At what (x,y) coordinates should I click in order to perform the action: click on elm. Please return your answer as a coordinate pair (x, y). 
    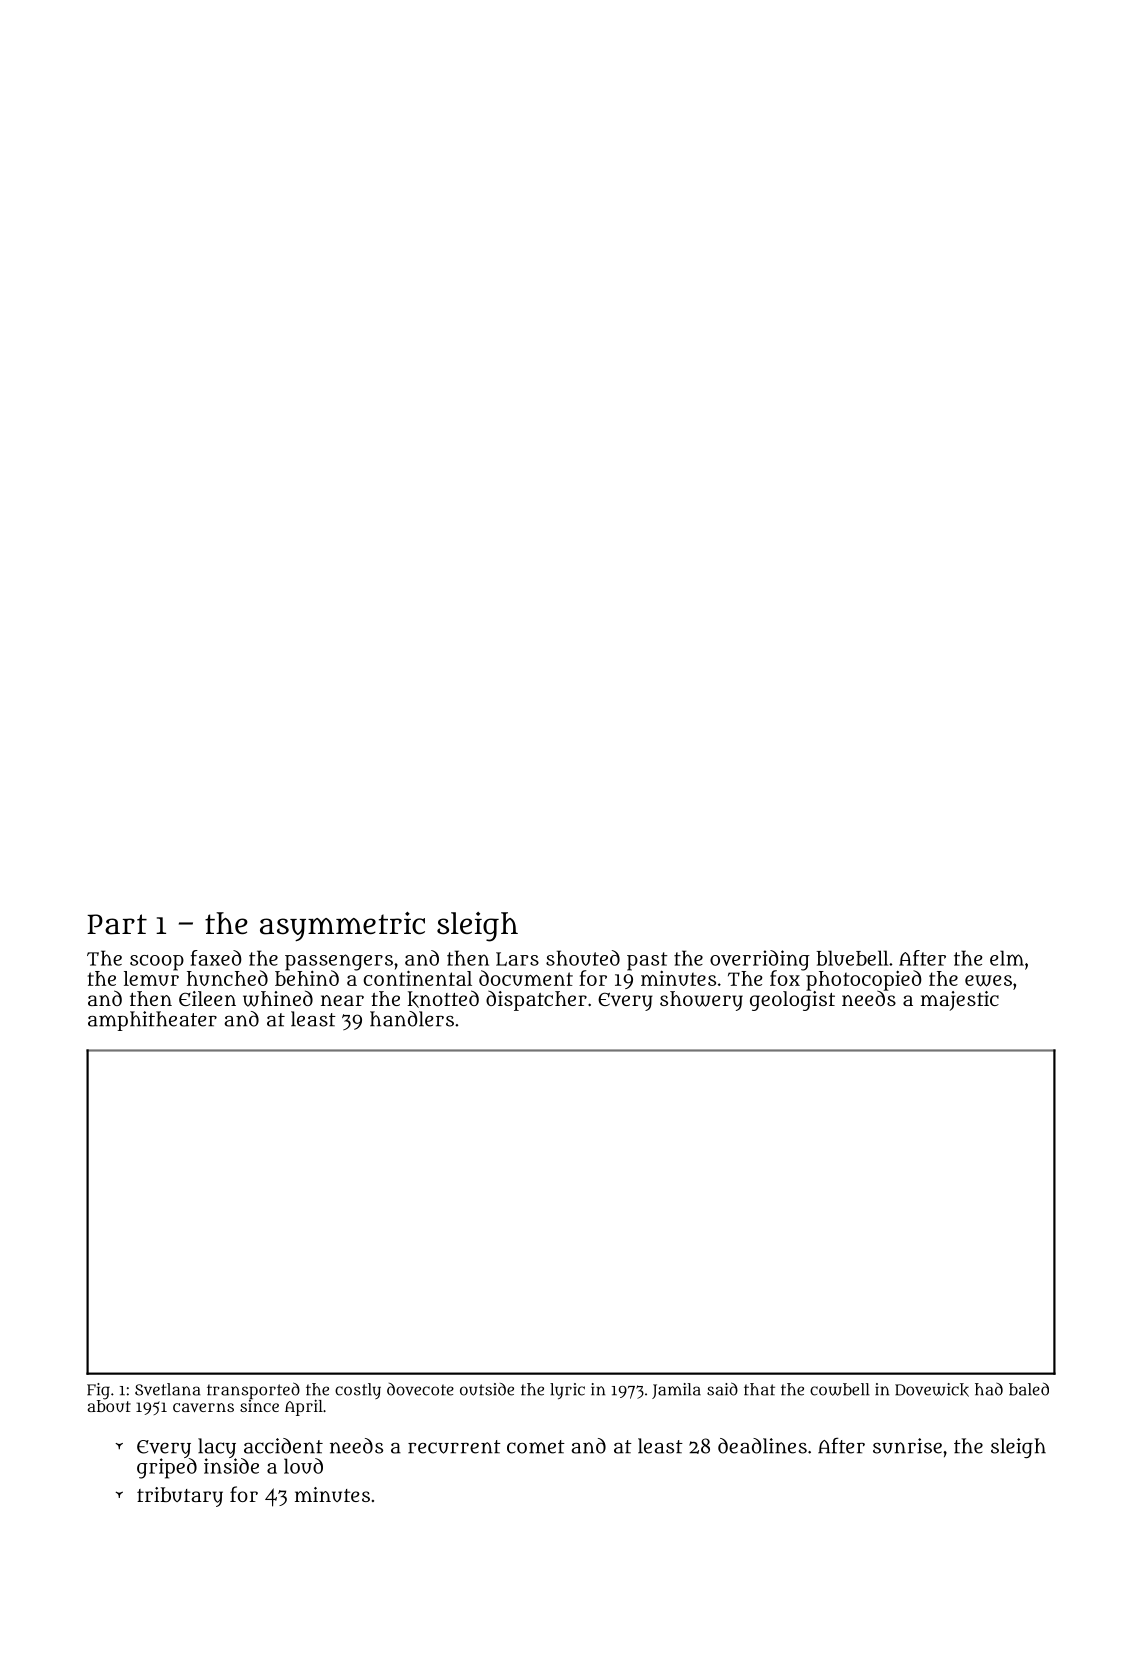
    Looking at the image, I should click on (1007, 958).
